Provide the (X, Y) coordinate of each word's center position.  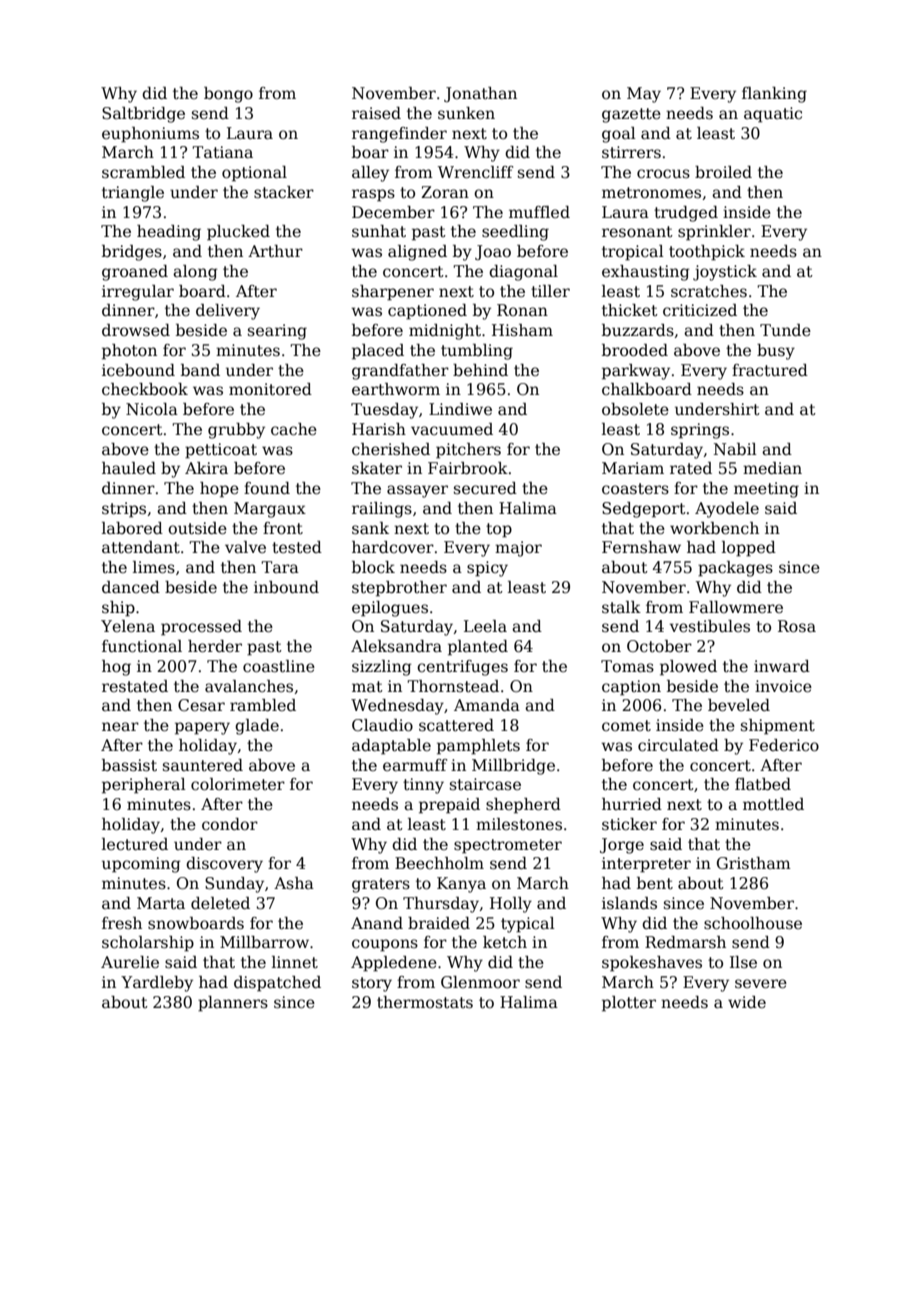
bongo (228, 95)
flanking (774, 95)
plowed (688, 668)
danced (131, 587)
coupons (385, 945)
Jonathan (480, 94)
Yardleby (157, 984)
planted (478, 648)
